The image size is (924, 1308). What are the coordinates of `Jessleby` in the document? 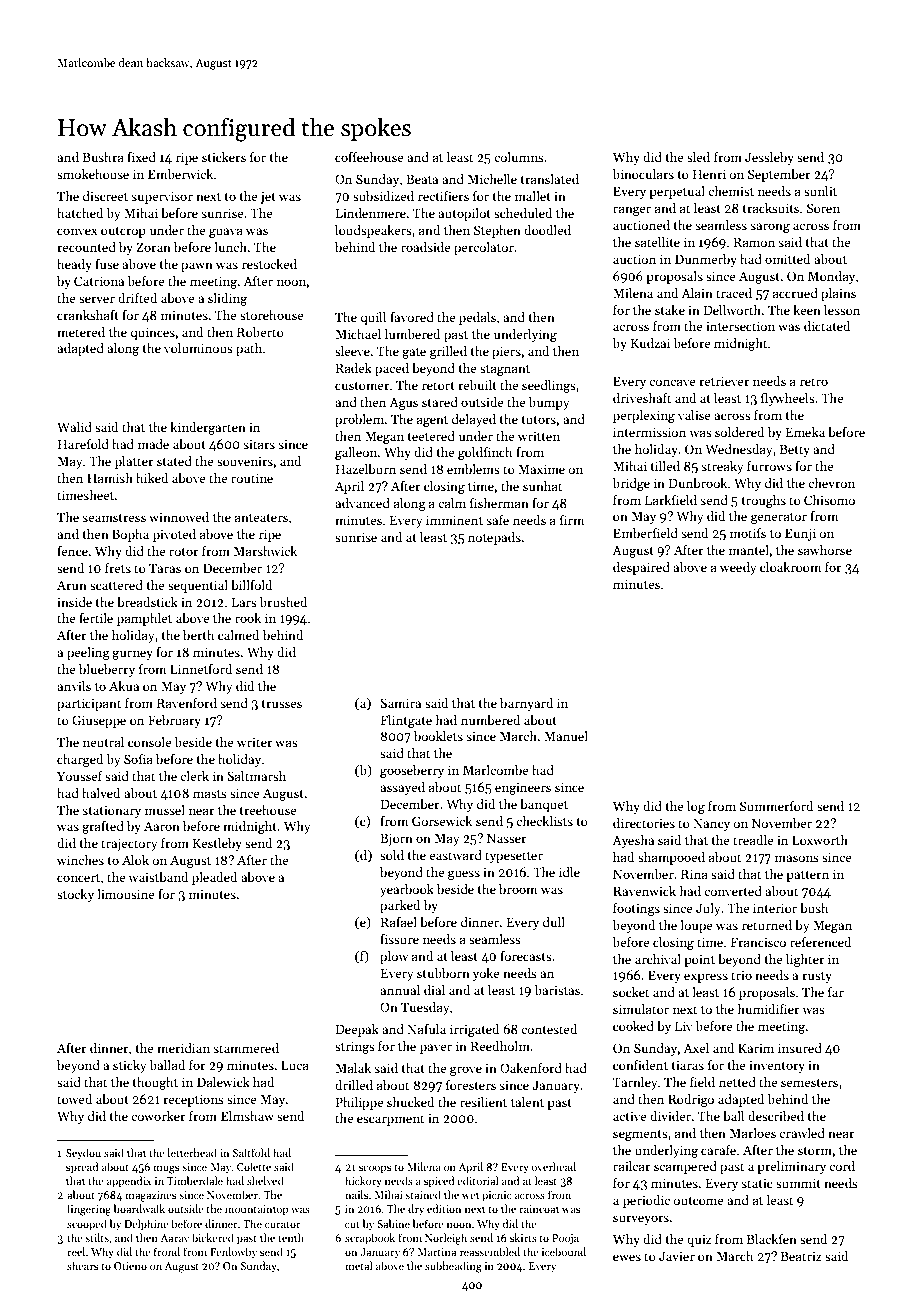 It's located at (769, 158).
